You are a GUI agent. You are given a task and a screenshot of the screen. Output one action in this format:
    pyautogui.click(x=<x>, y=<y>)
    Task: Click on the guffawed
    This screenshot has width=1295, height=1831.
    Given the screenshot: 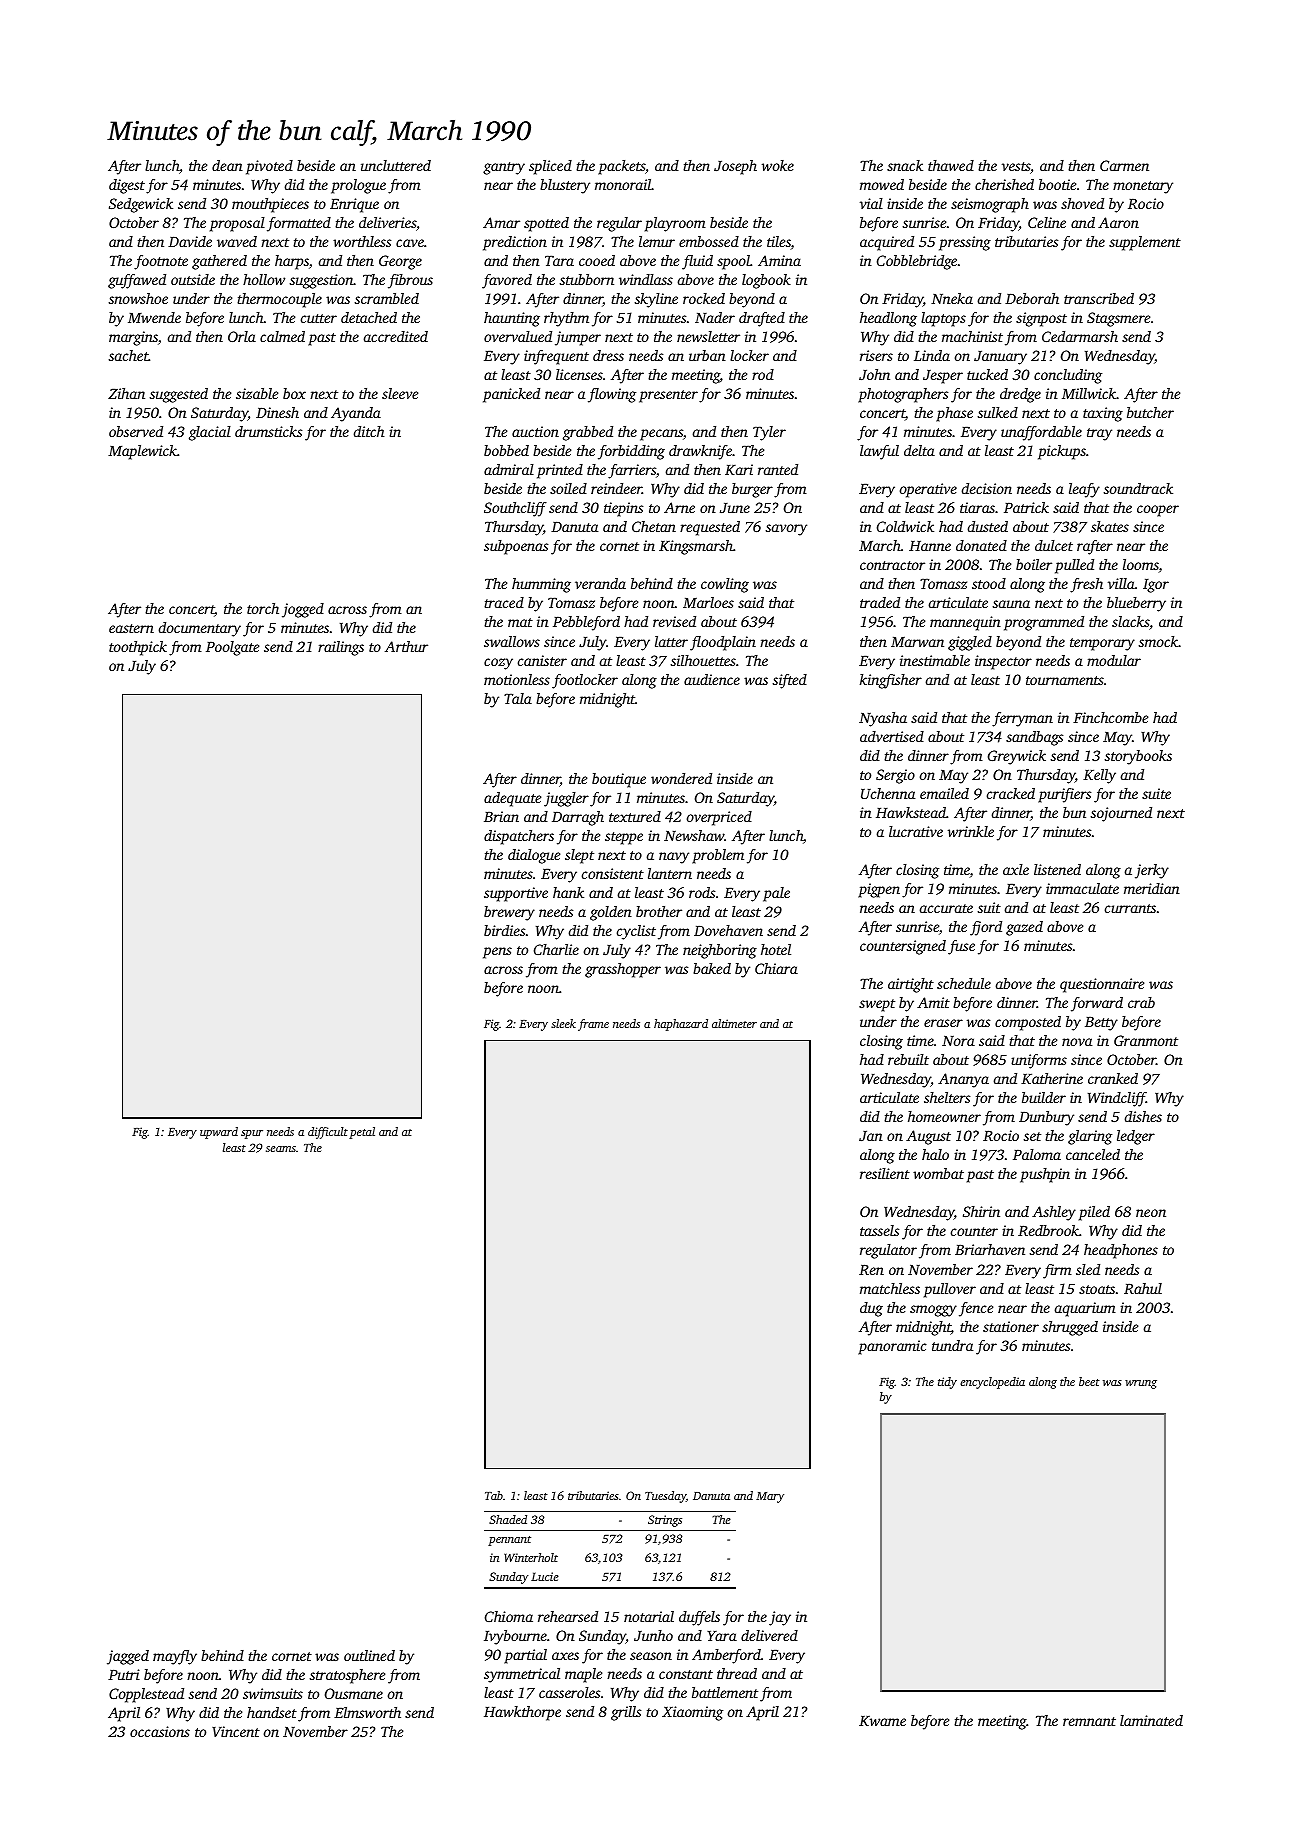 What is the action you would take?
    pyautogui.click(x=137, y=281)
